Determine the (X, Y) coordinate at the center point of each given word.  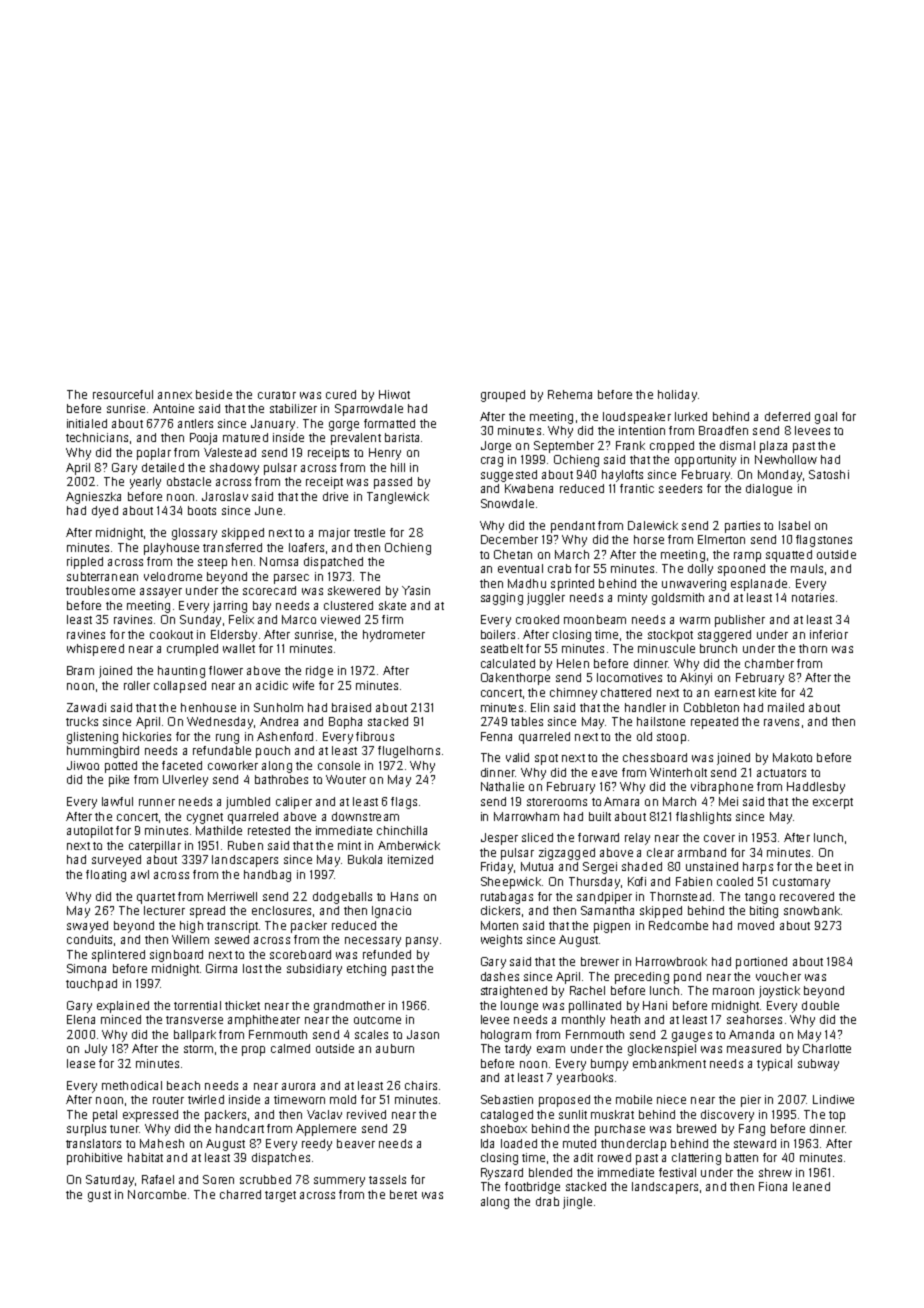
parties (742, 527)
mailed (786, 707)
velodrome (173, 576)
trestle (369, 532)
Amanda (751, 1034)
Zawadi (86, 707)
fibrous (375, 736)
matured (245, 437)
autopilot (90, 832)
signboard (176, 956)
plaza (773, 447)
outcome (377, 1020)
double (820, 1005)
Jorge (496, 447)
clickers (500, 910)
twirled (206, 1099)
